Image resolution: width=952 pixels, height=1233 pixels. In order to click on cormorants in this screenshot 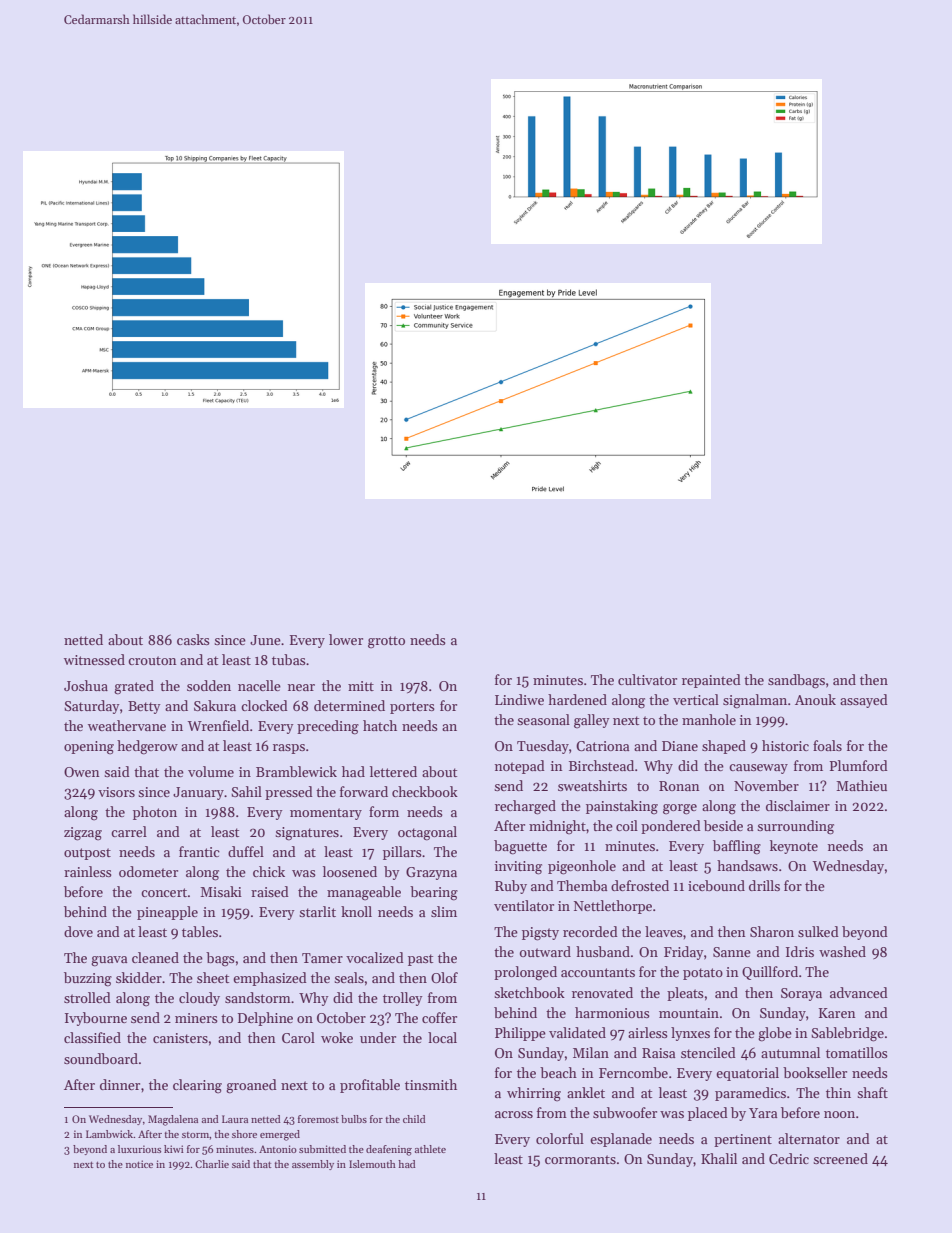, I will do `click(580, 1159)`.
